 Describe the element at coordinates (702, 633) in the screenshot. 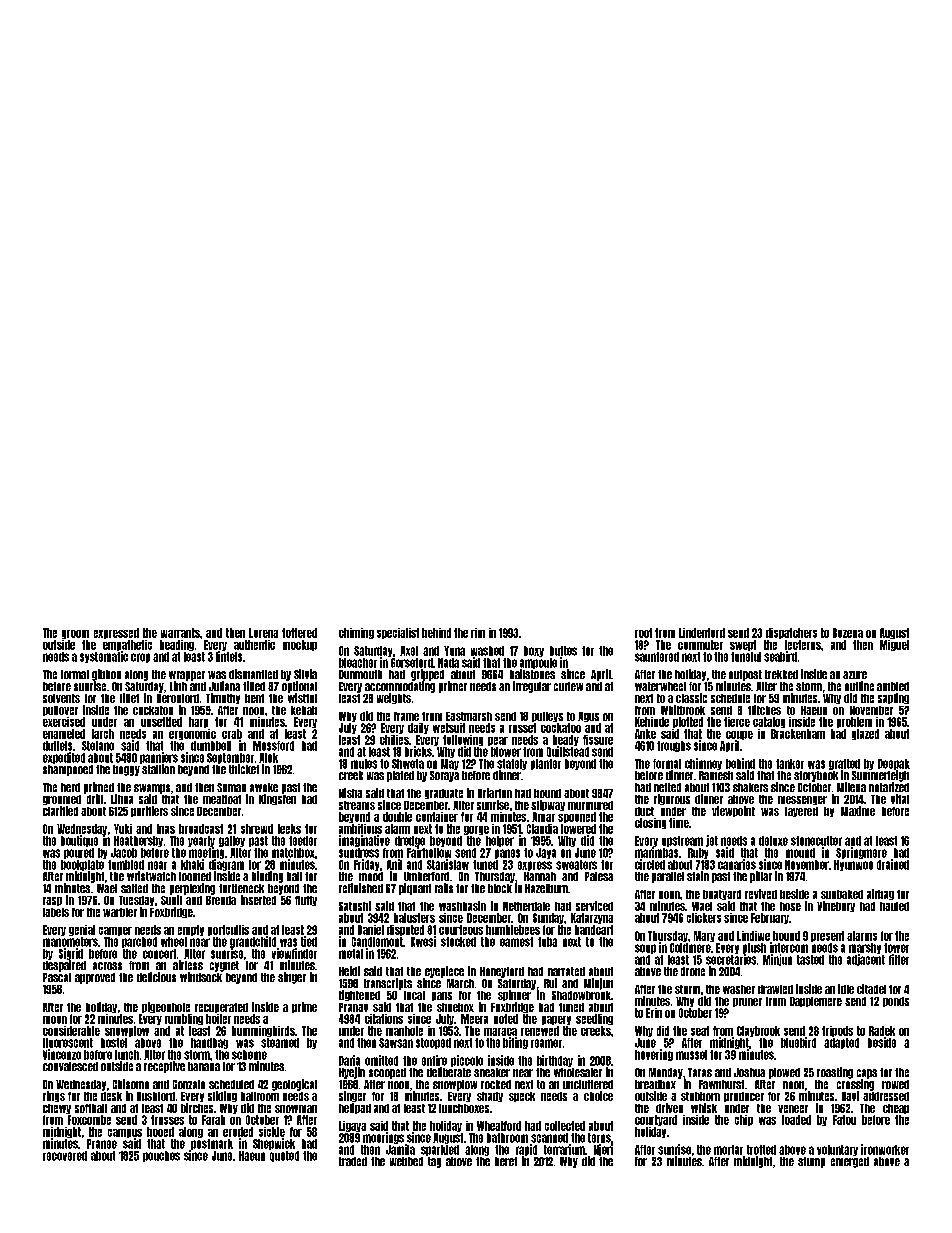

I see `Lindenford` at that location.
